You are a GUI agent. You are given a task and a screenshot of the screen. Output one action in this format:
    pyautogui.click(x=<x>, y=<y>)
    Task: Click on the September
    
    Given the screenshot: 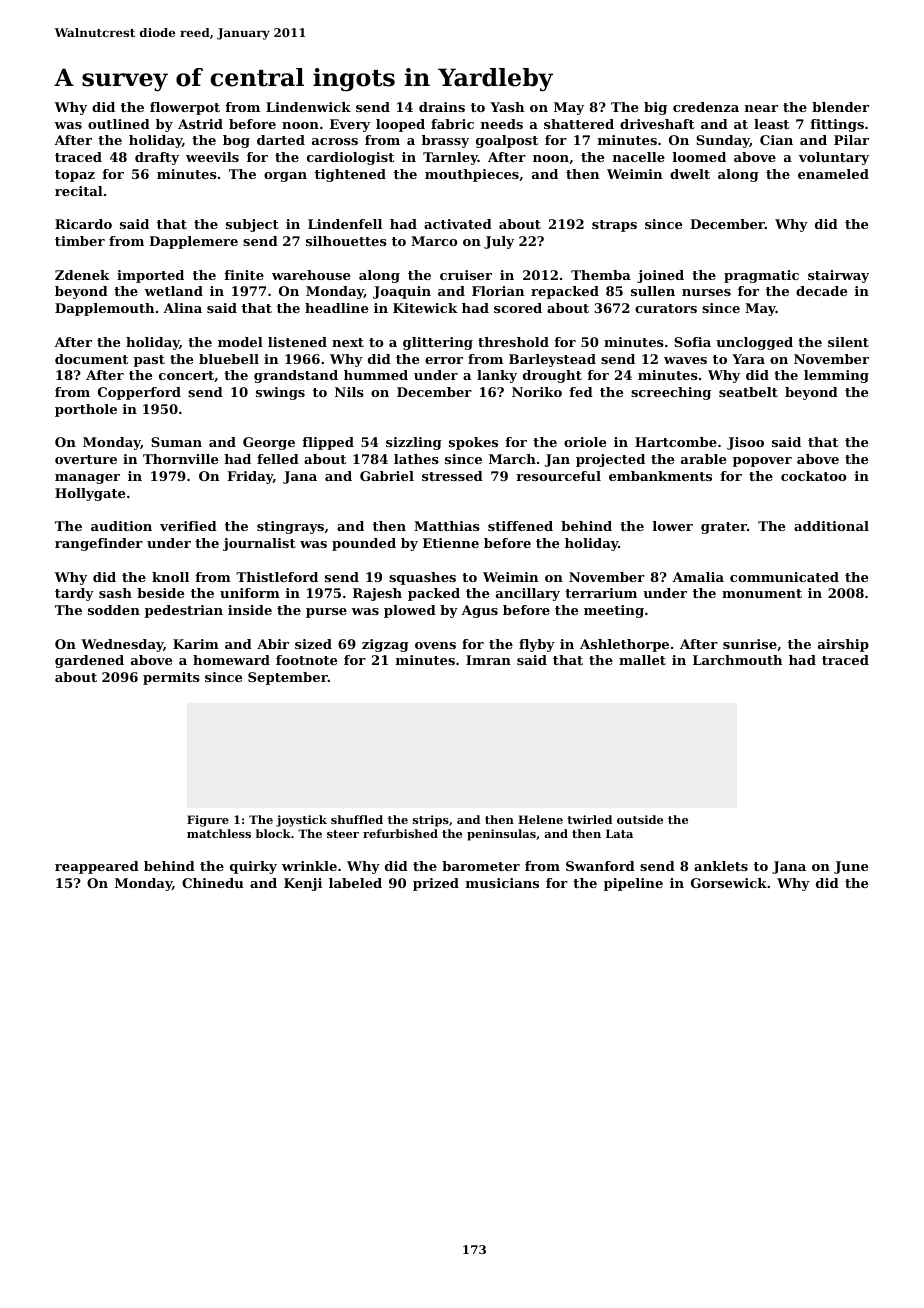 What is the action you would take?
    pyautogui.click(x=288, y=678)
